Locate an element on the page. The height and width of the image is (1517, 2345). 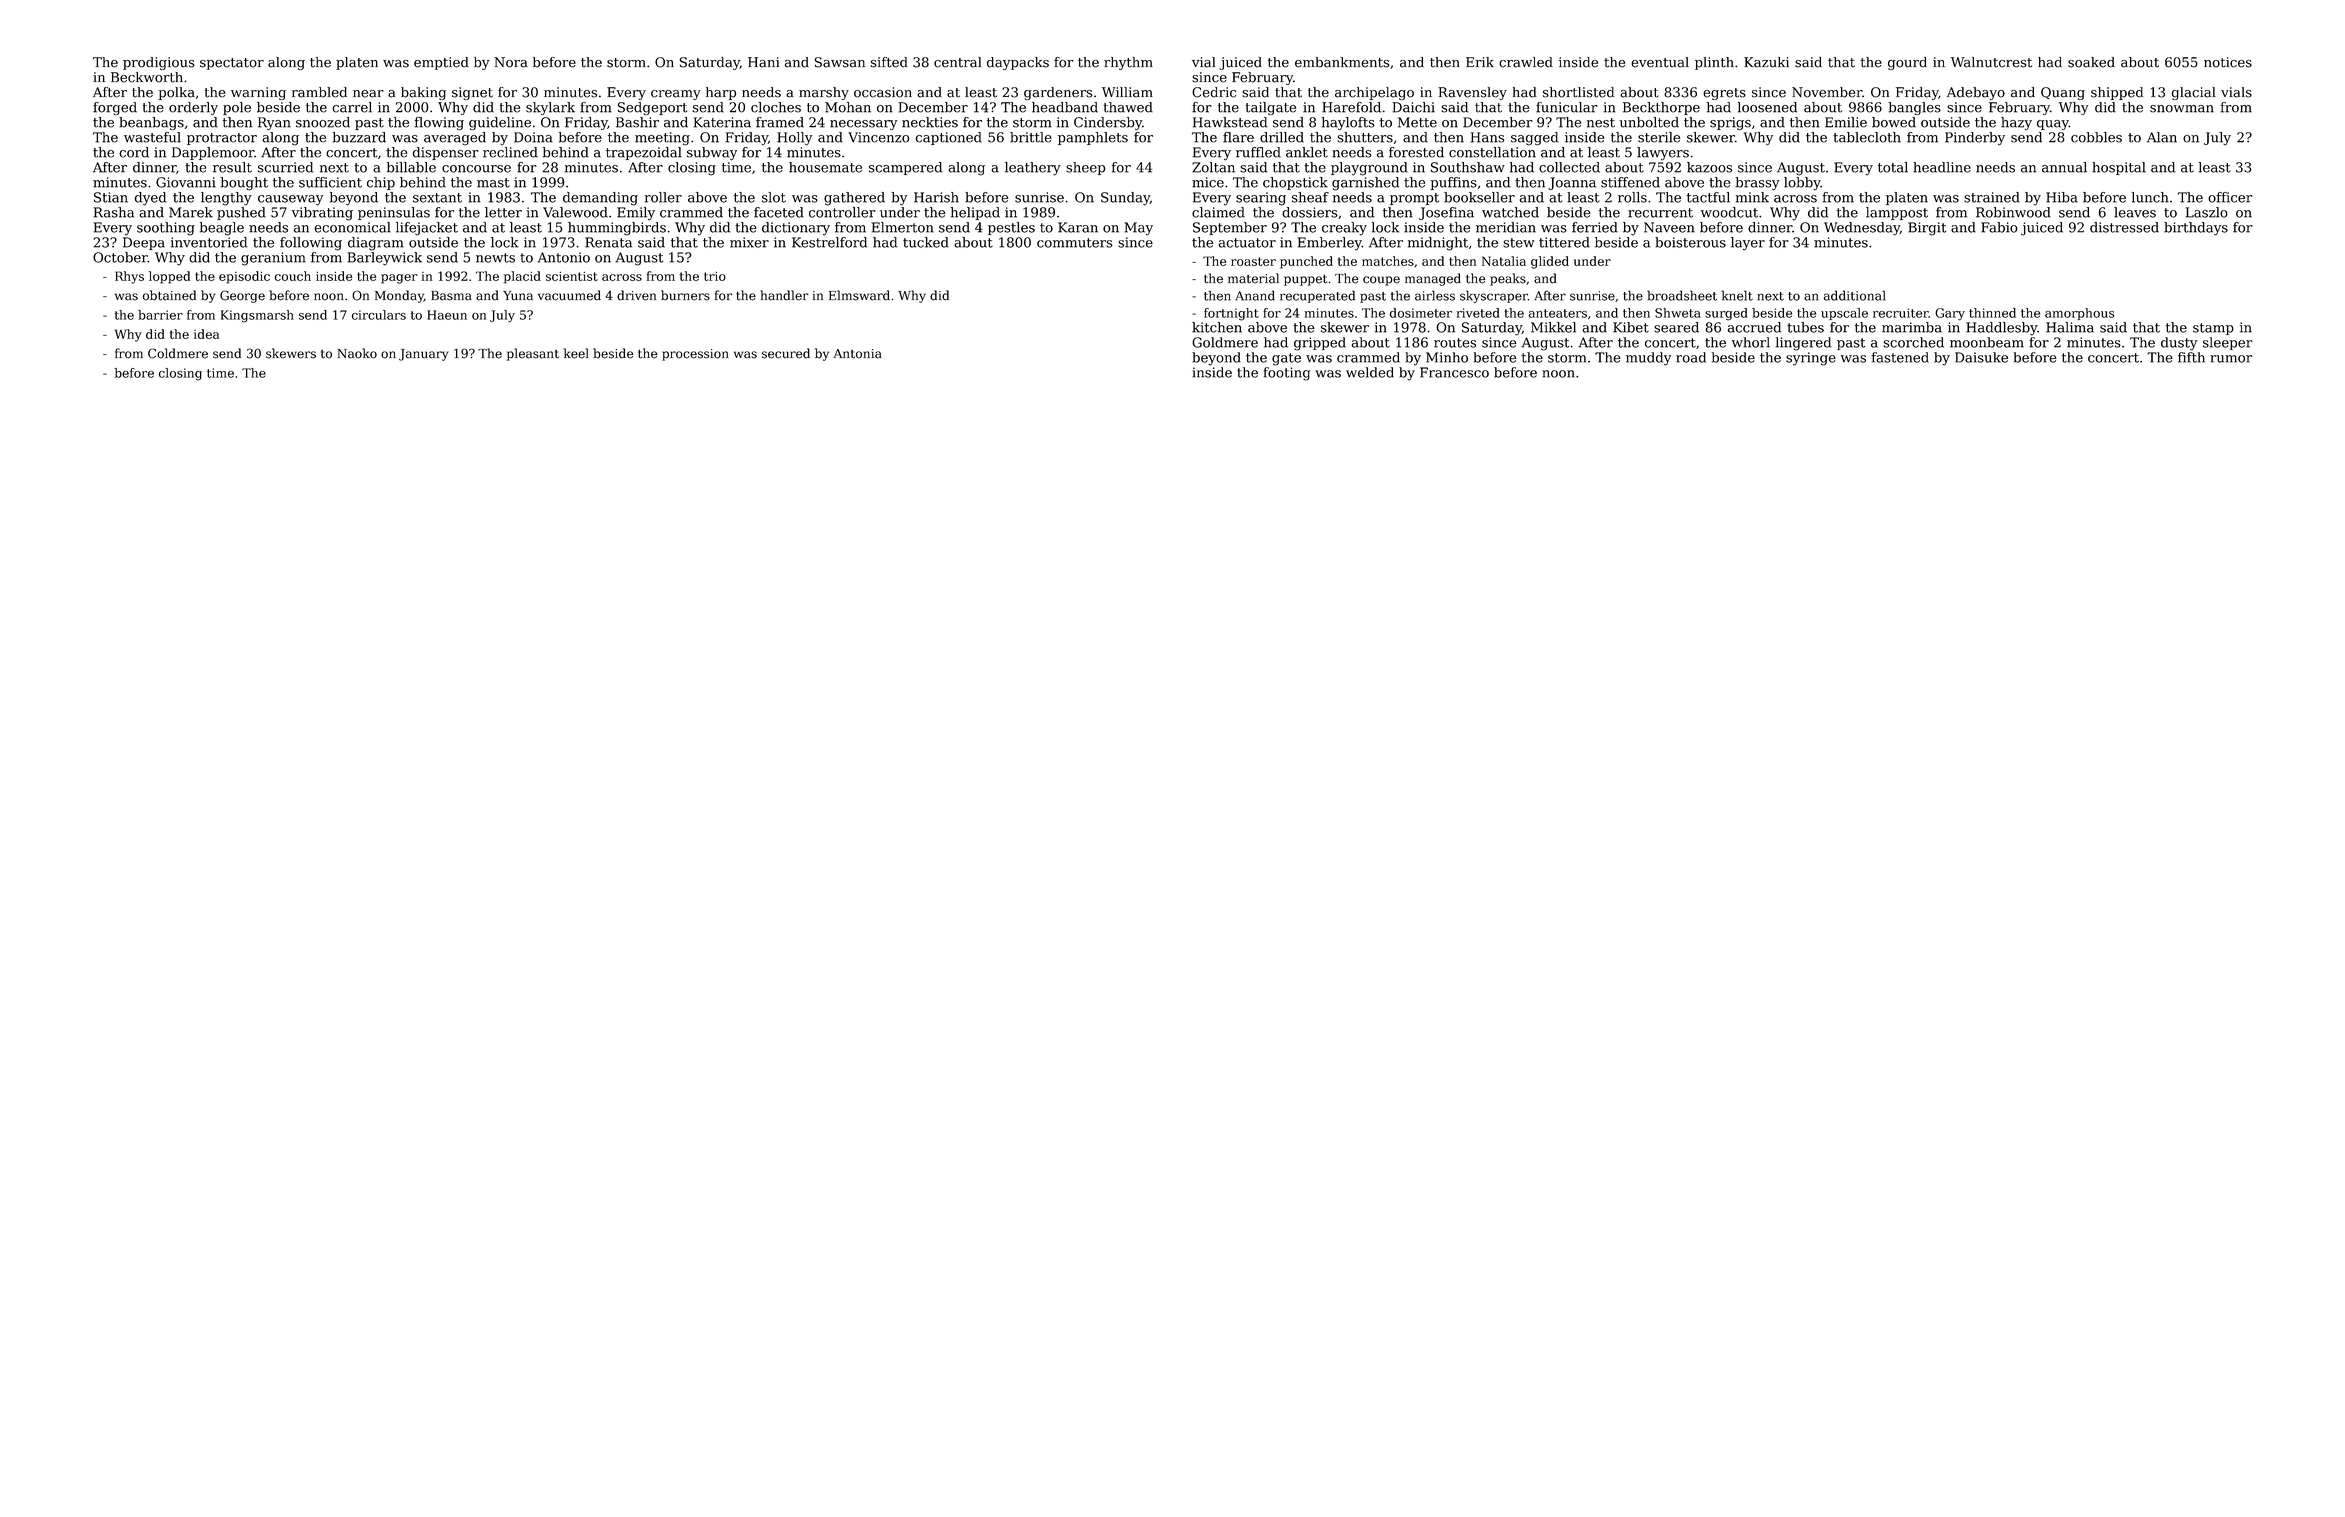
scampered is located at coordinates (905, 168).
